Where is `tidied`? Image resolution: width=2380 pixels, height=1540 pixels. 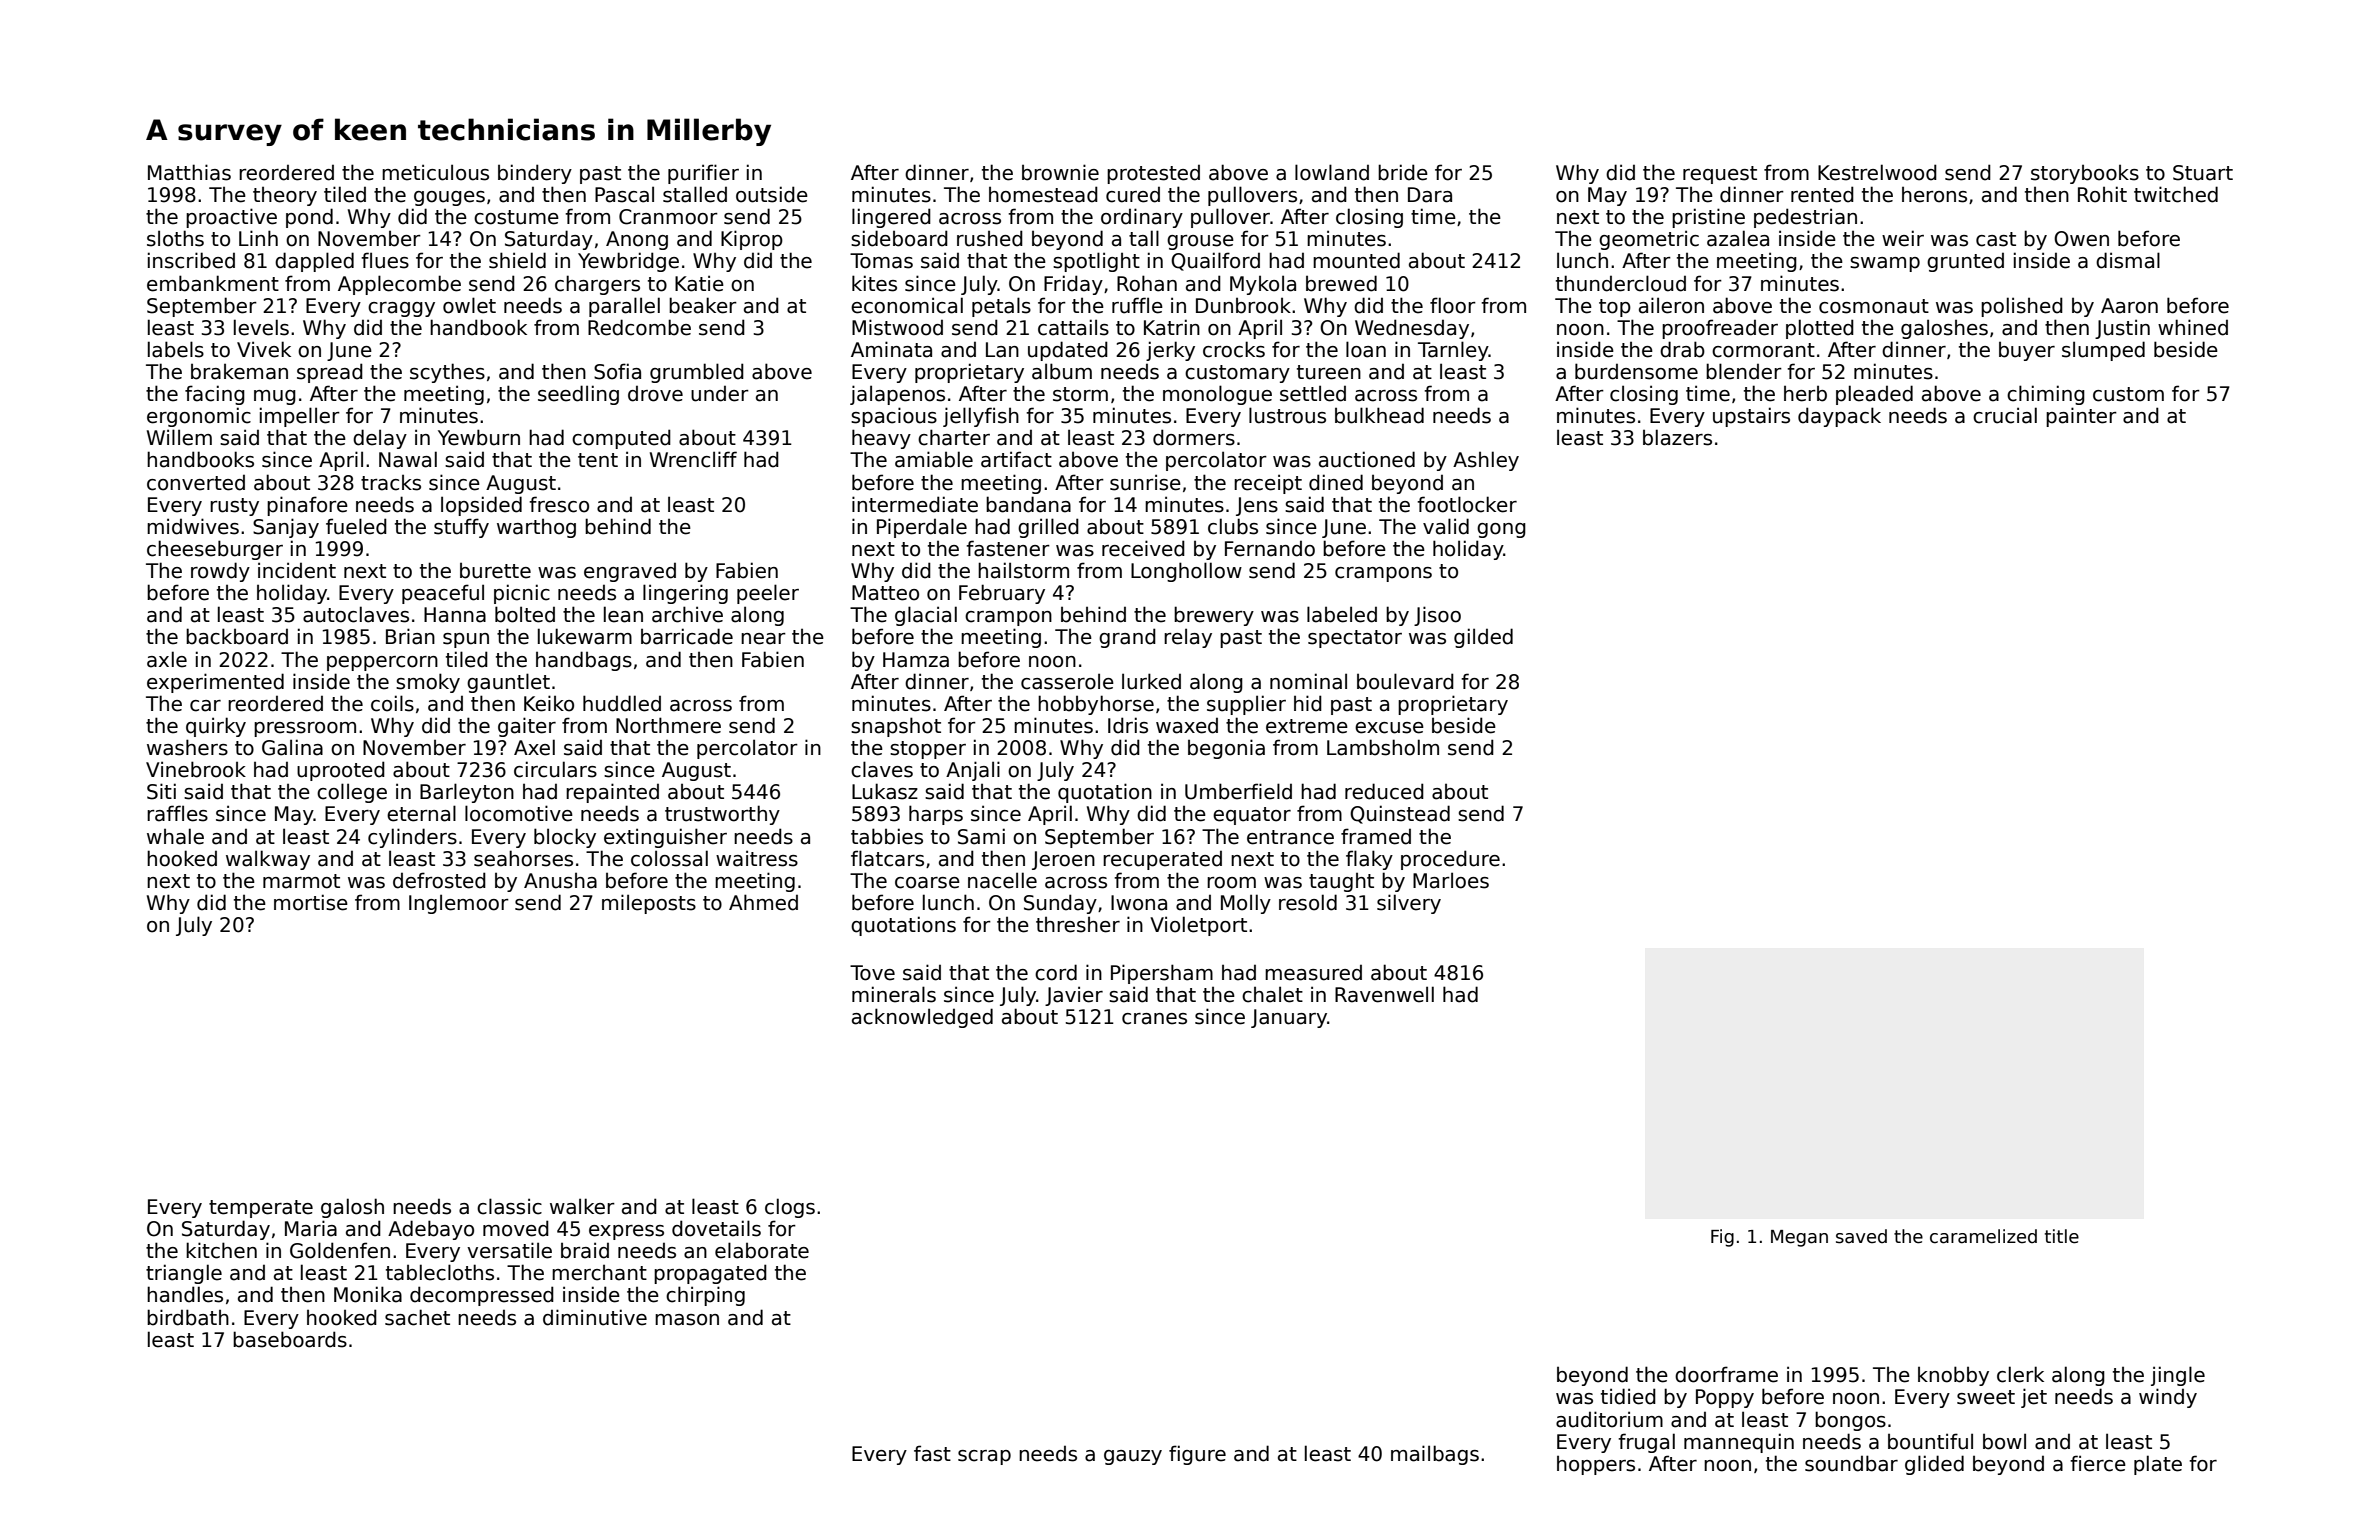 tidied is located at coordinates (1628, 1396).
